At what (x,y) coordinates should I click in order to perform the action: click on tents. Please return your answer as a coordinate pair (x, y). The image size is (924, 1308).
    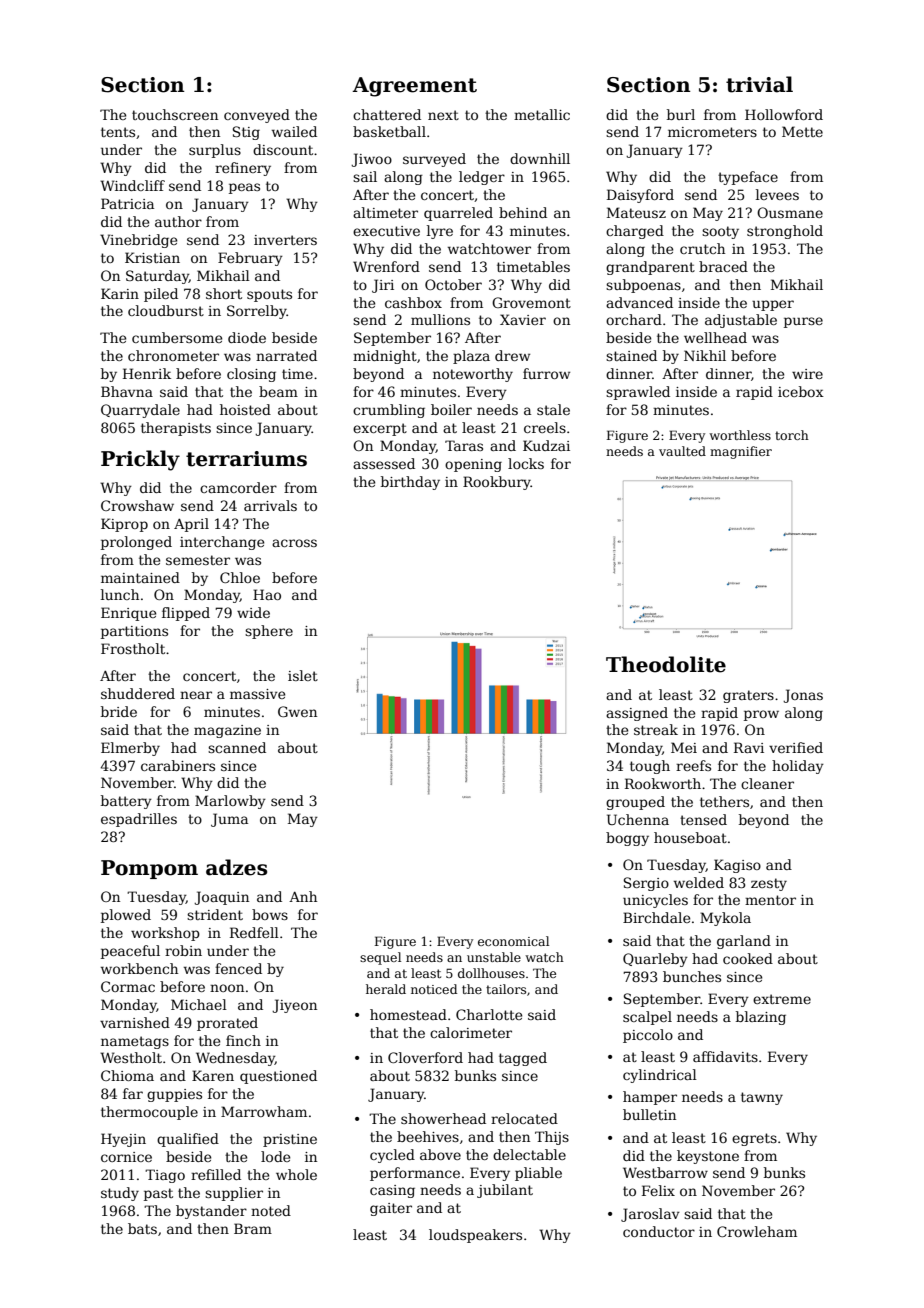
    Looking at the image, I should click on (118, 132).
